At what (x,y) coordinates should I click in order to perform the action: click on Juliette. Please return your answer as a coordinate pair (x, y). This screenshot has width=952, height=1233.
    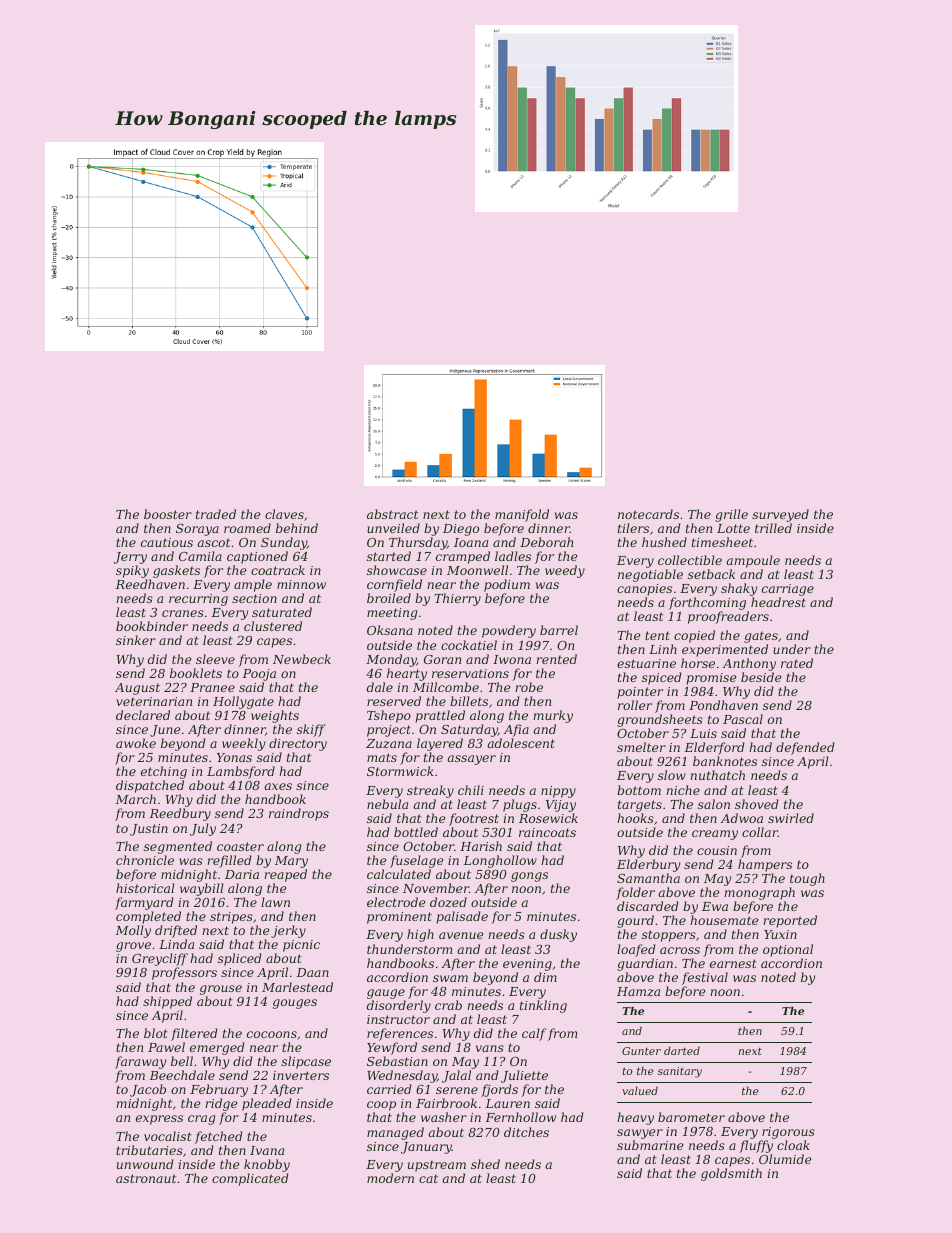
    Looking at the image, I should click on (524, 1076).
